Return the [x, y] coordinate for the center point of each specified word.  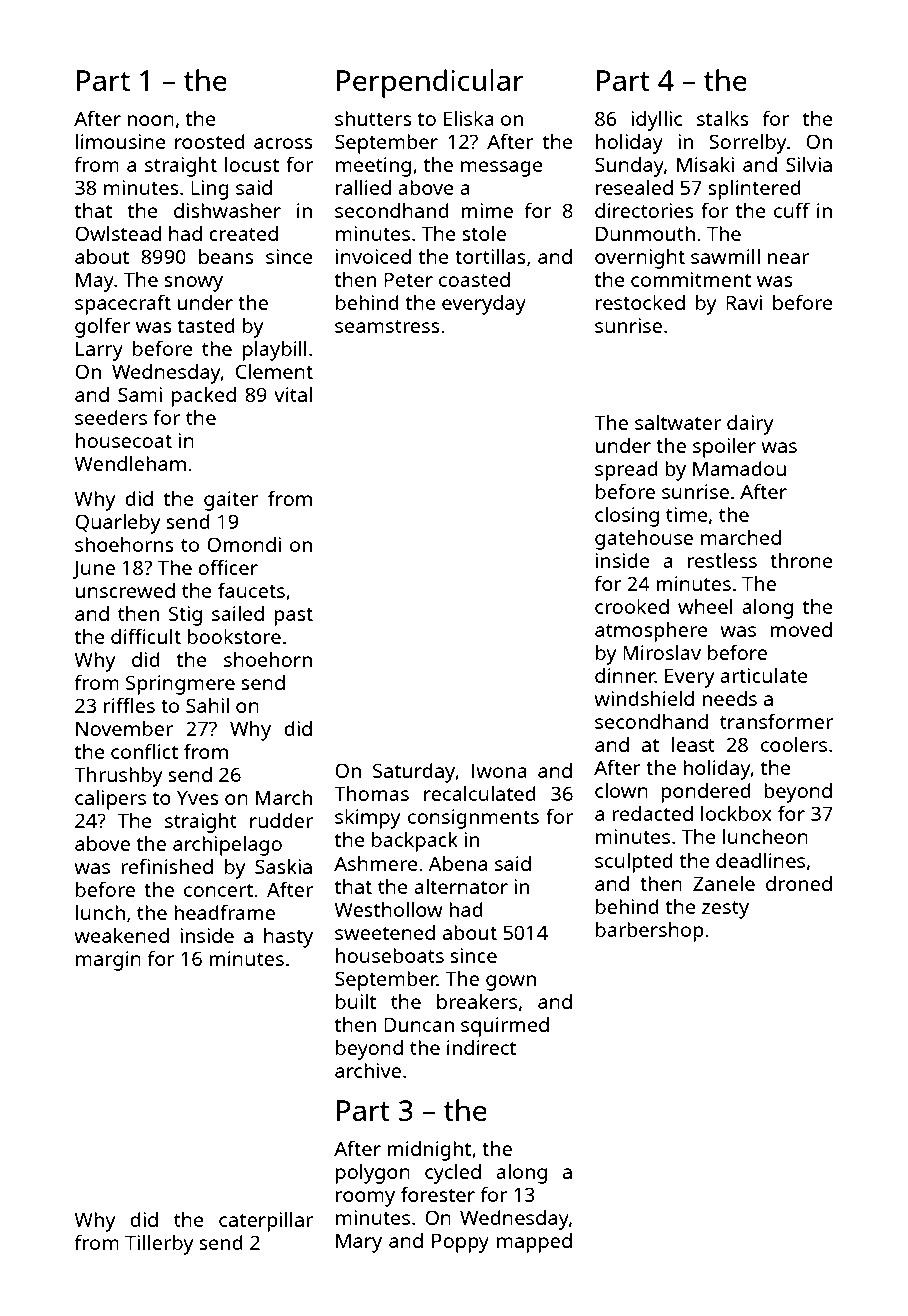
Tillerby [159, 1245]
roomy [365, 1199]
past [293, 617]
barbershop [650, 932]
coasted [474, 279]
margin [108, 961]
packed [204, 397]
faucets [251, 590]
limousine [121, 141]
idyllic [656, 121]
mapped [534, 1243]
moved [801, 629]
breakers [477, 1001]
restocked [640, 302]
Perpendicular [430, 83]
